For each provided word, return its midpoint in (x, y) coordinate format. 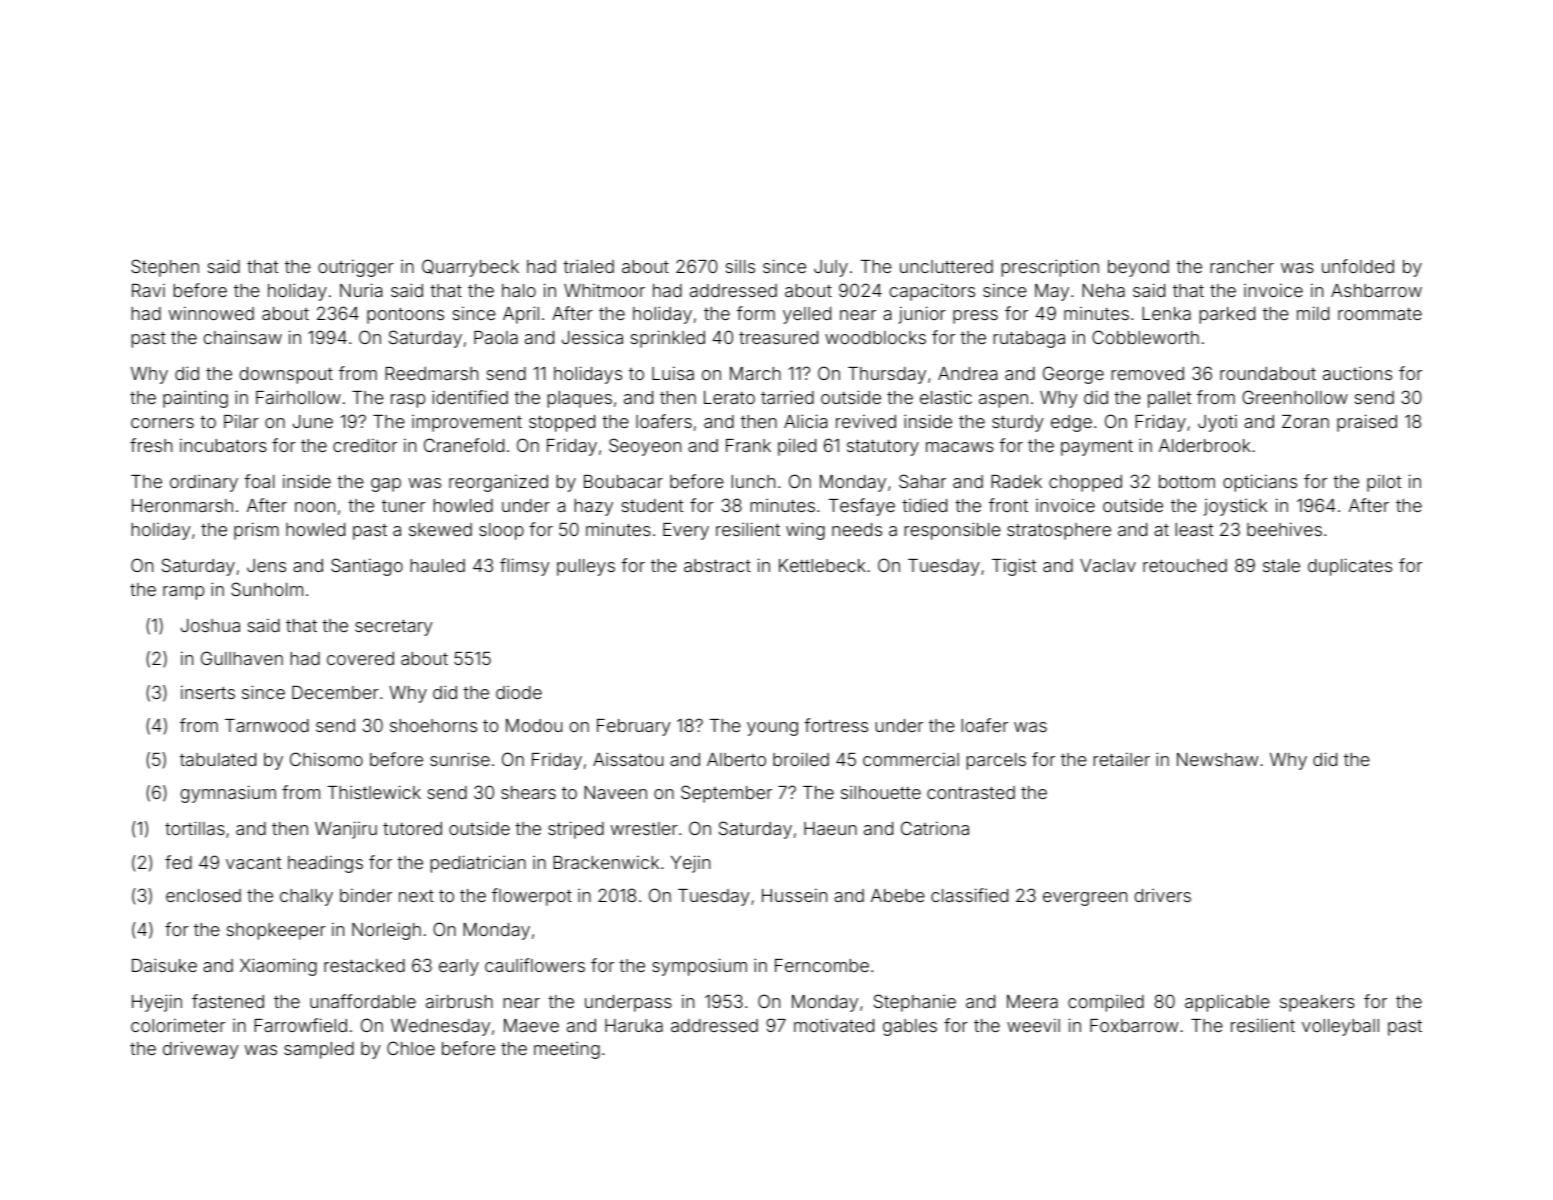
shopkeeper (276, 931)
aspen (1003, 401)
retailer (1122, 759)
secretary (394, 627)
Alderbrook (1205, 445)
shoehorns (433, 725)
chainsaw (243, 337)
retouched (1185, 565)
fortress (836, 725)
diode (519, 692)
